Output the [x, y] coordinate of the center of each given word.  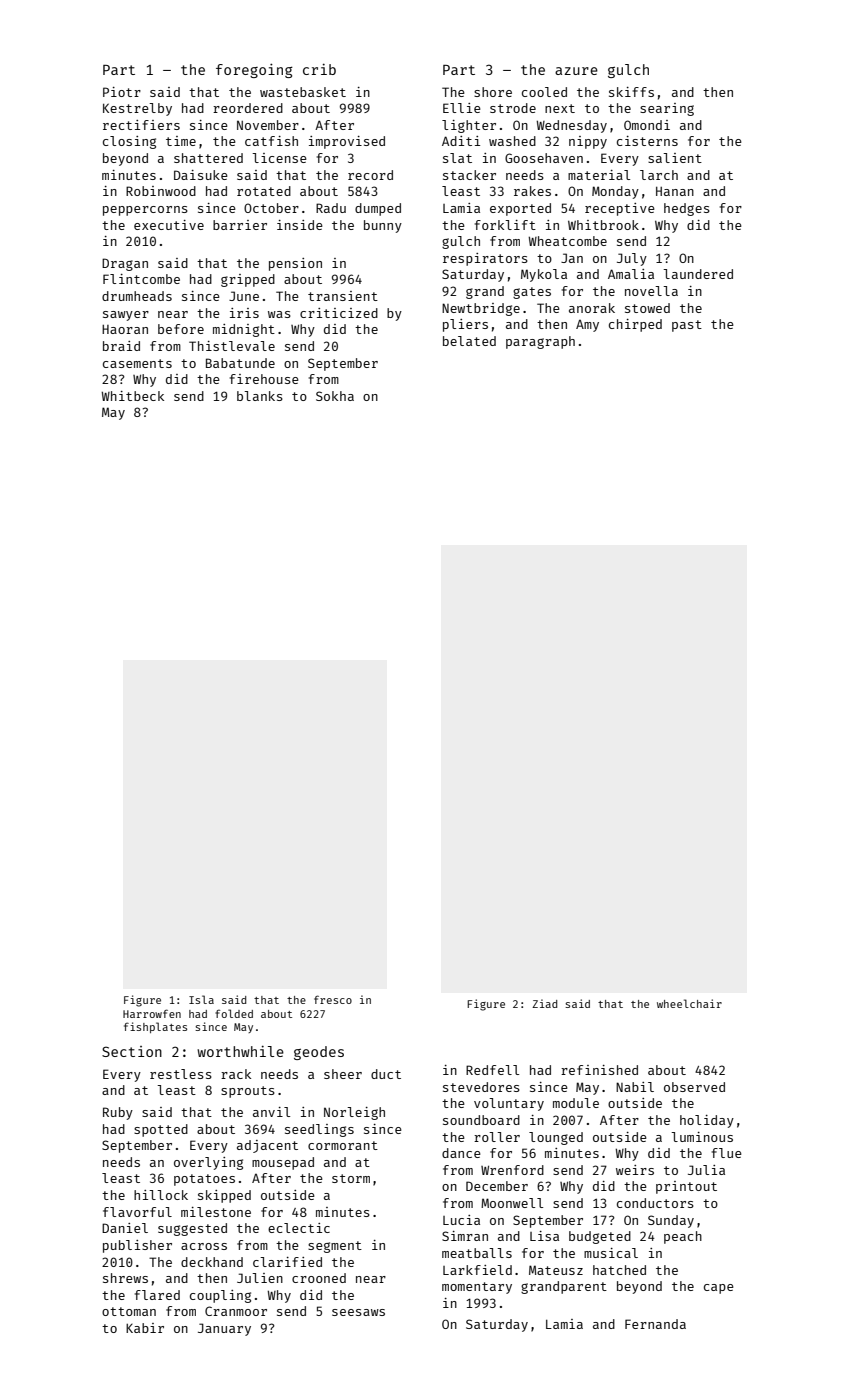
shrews [125, 1278]
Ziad [544, 1003]
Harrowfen [152, 1013]
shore [493, 92]
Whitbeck [132, 396]
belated [469, 341]
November [268, 125]
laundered [698, 274]
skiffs [631, 92]
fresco [333, 999]
